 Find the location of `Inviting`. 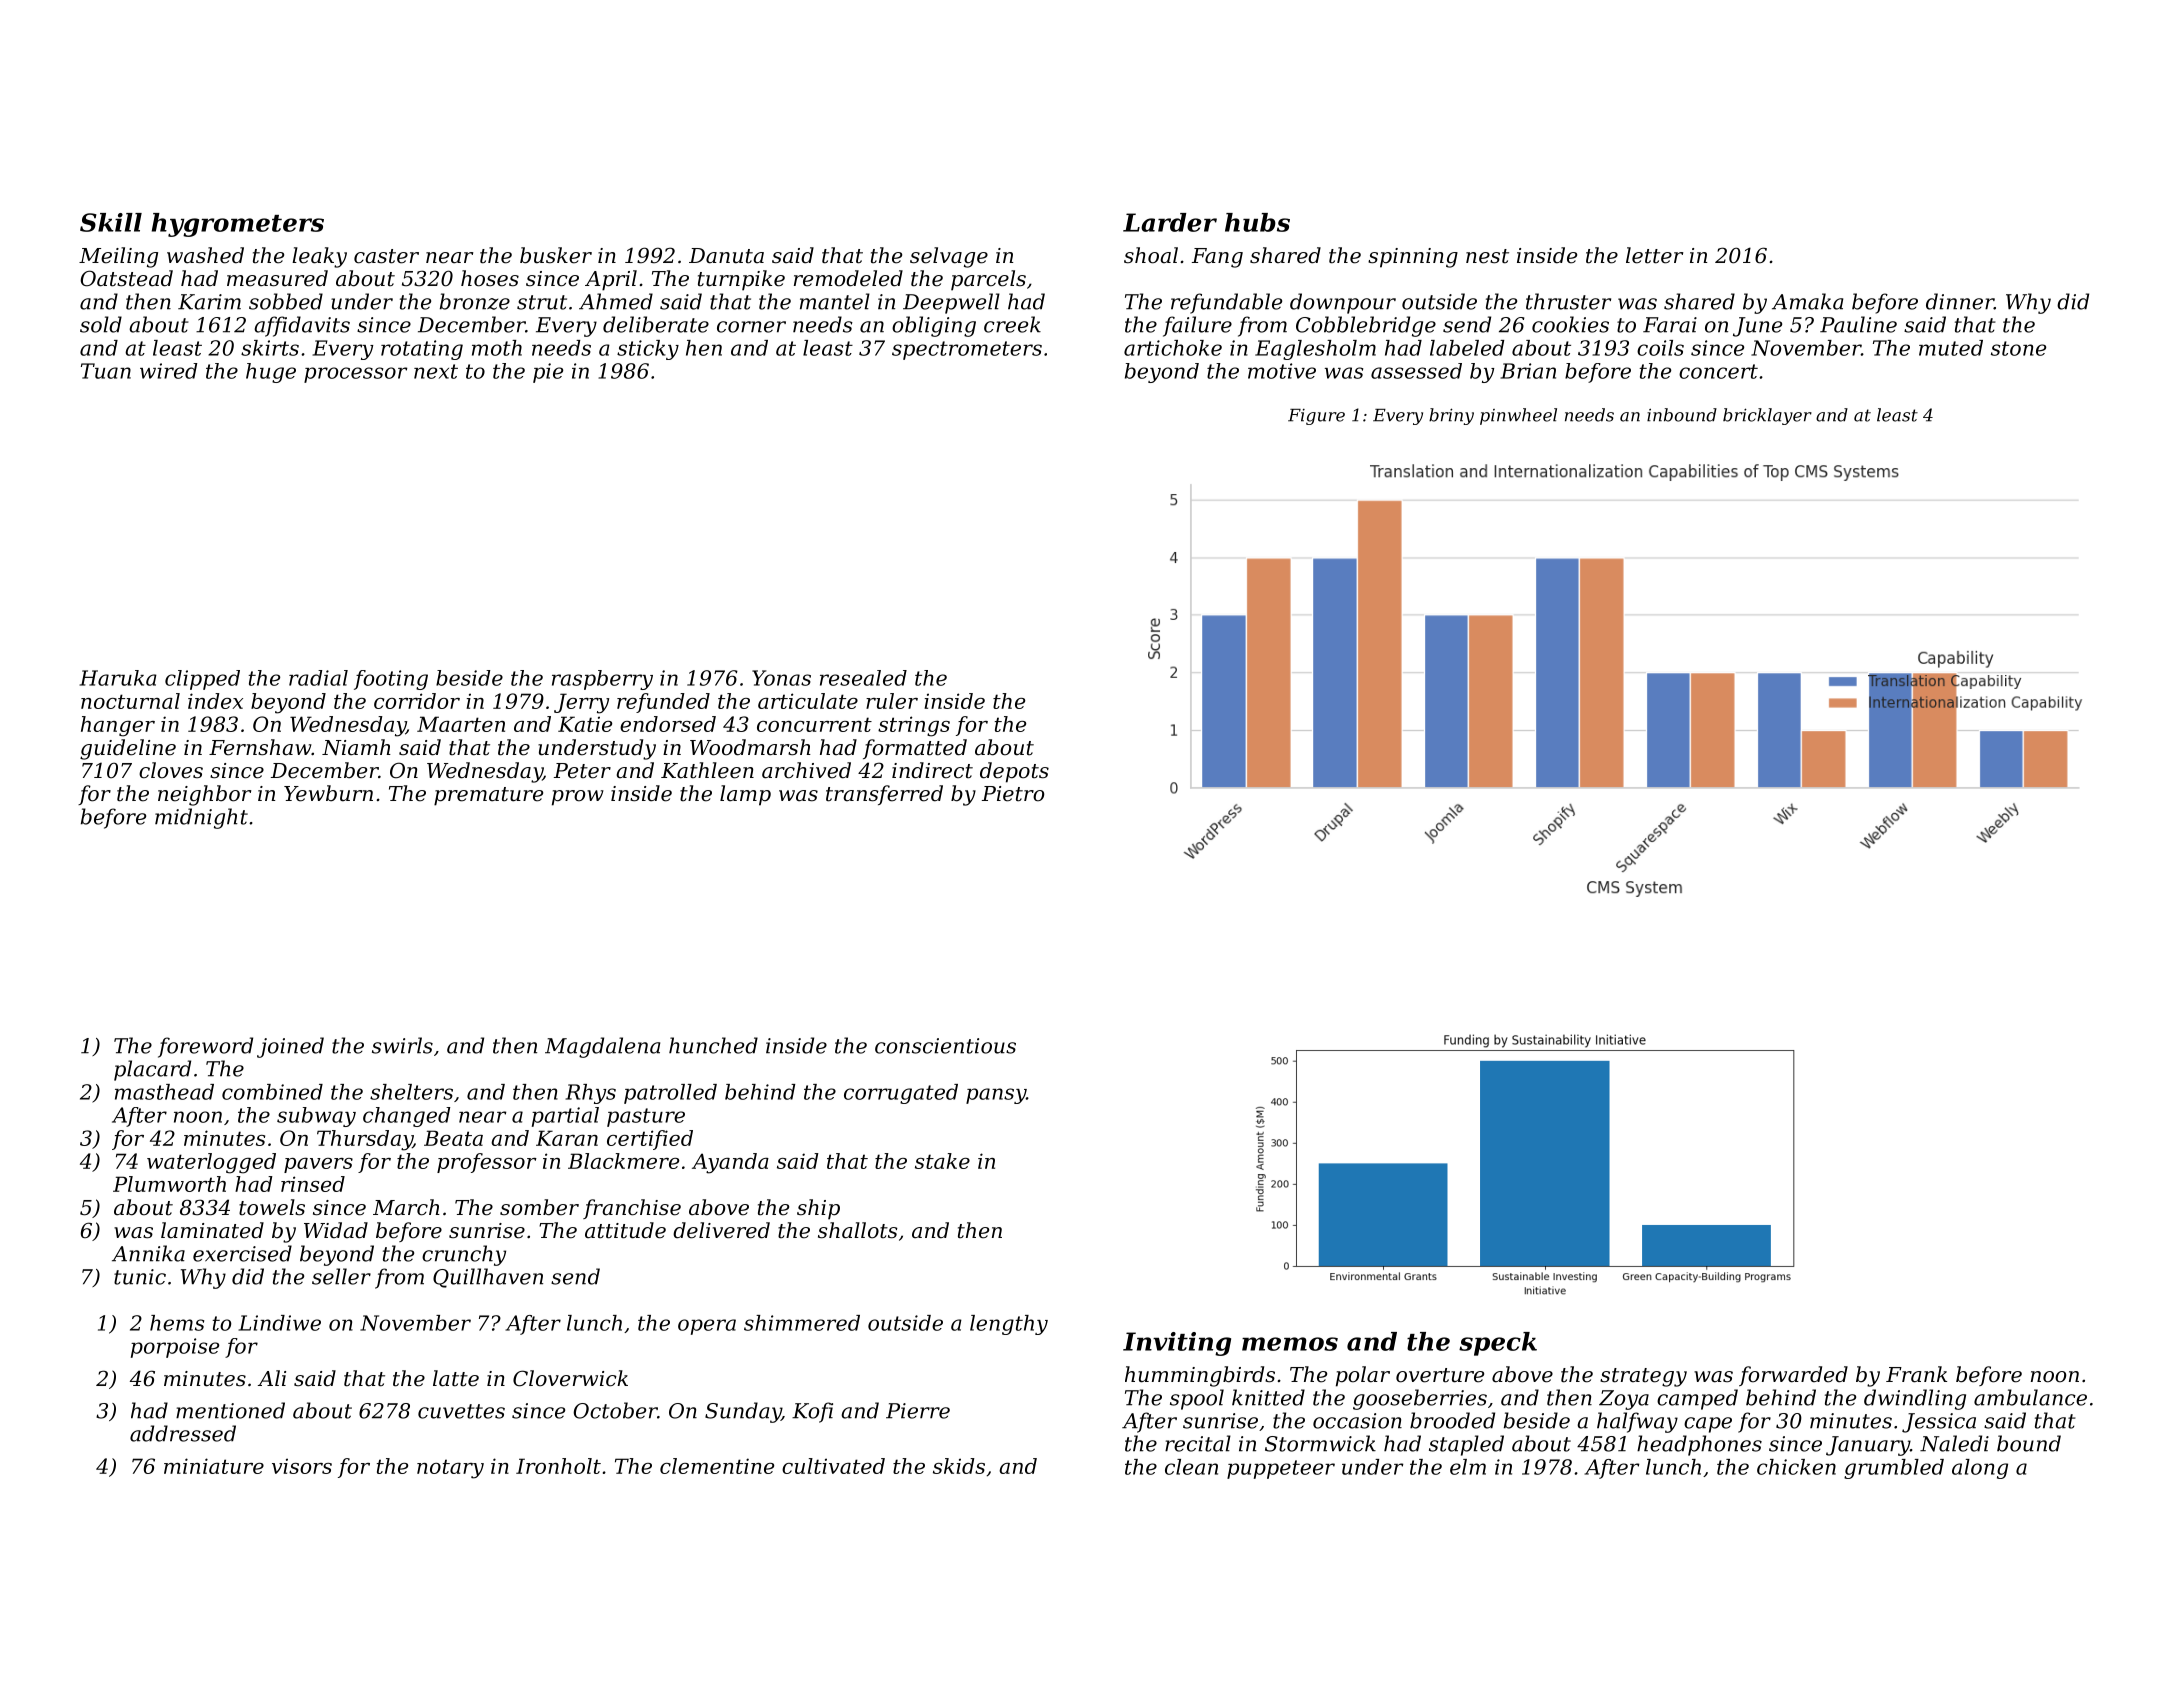

Inviting is located at coordinates (1177, 1344).
